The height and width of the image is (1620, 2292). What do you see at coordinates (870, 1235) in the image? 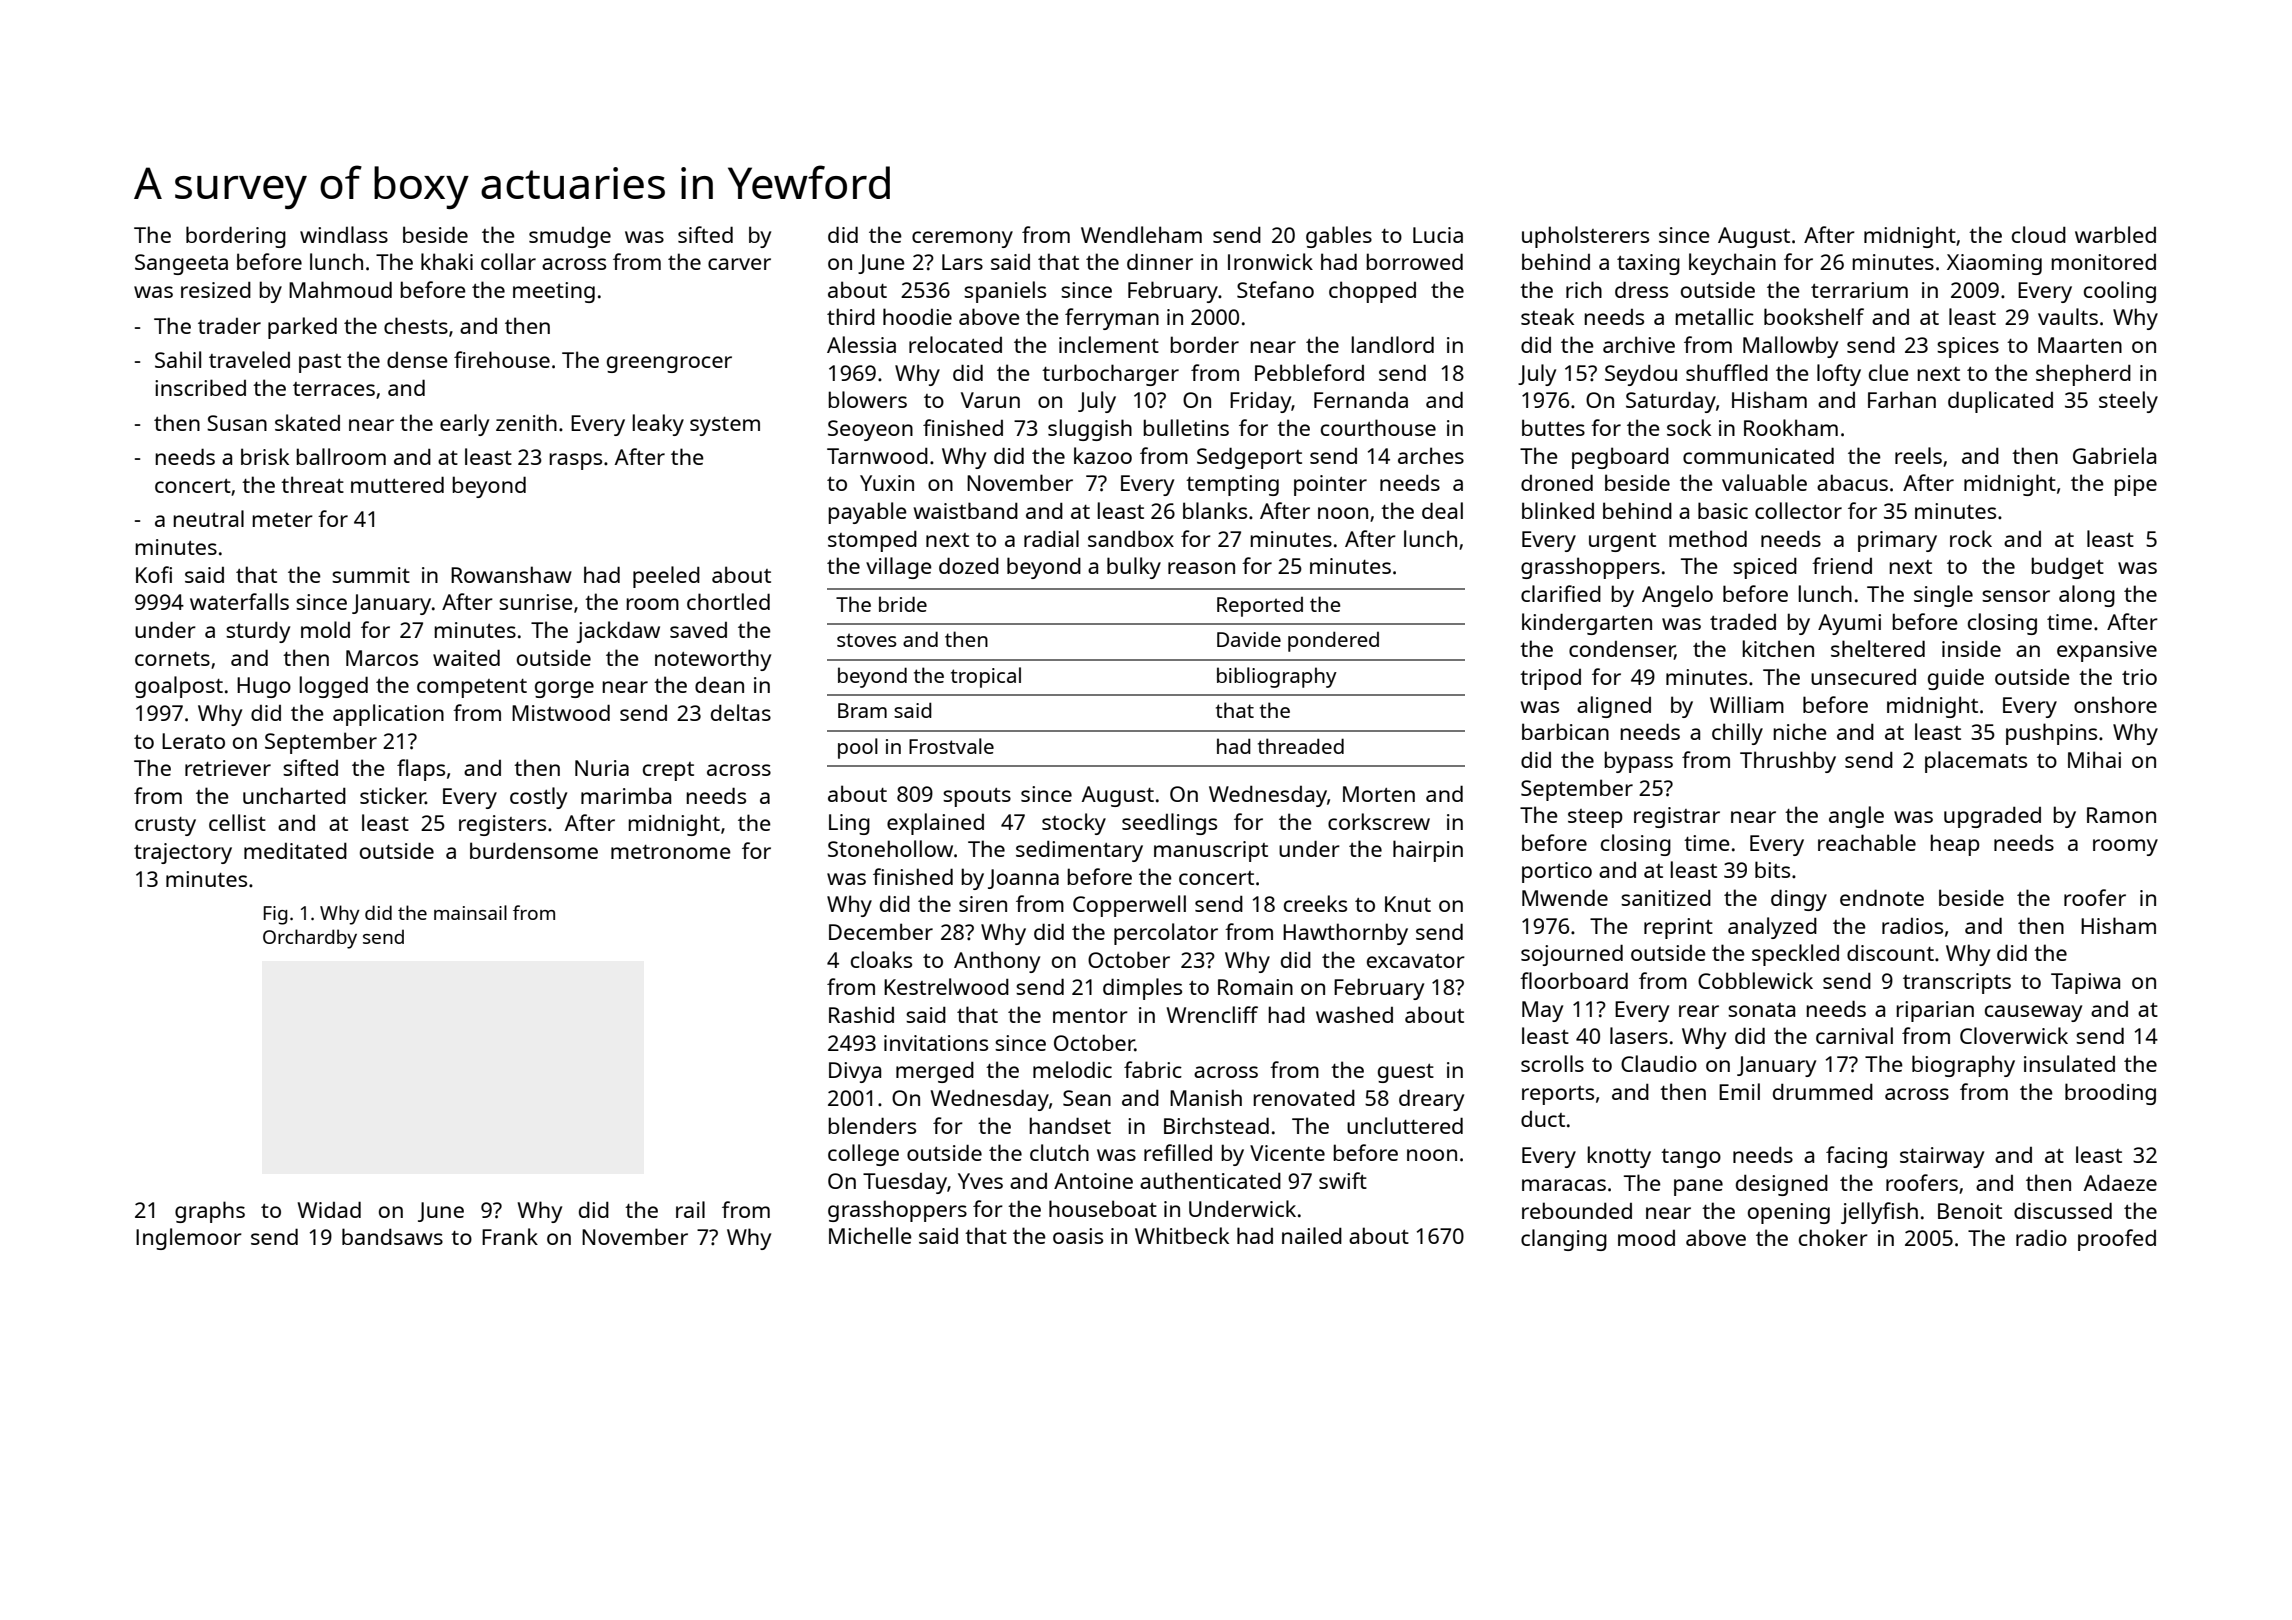
I see `Michelle` at bounding box center [870, 1235].
